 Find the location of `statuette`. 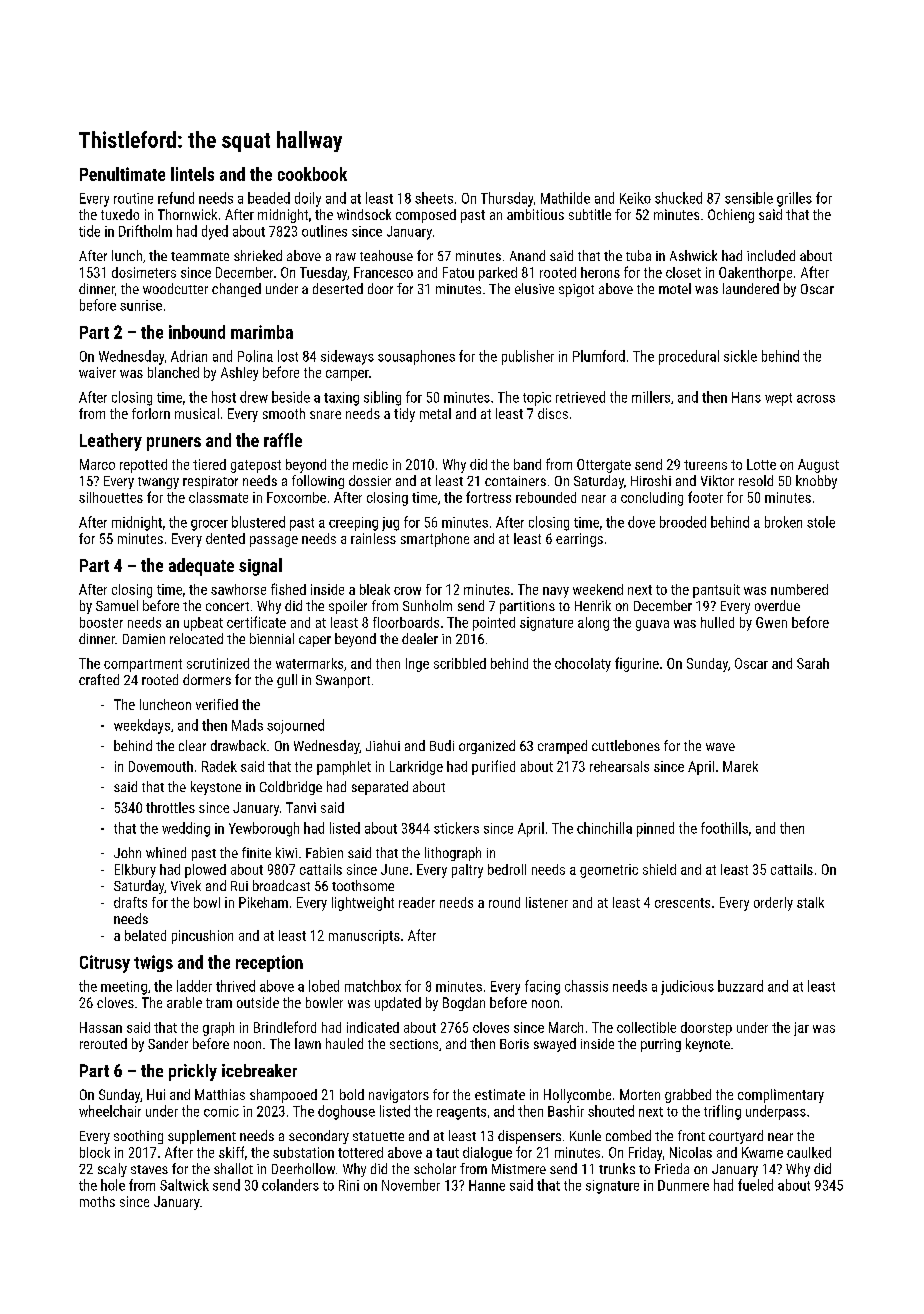

statuette is located at coordinates (378, 1136).
